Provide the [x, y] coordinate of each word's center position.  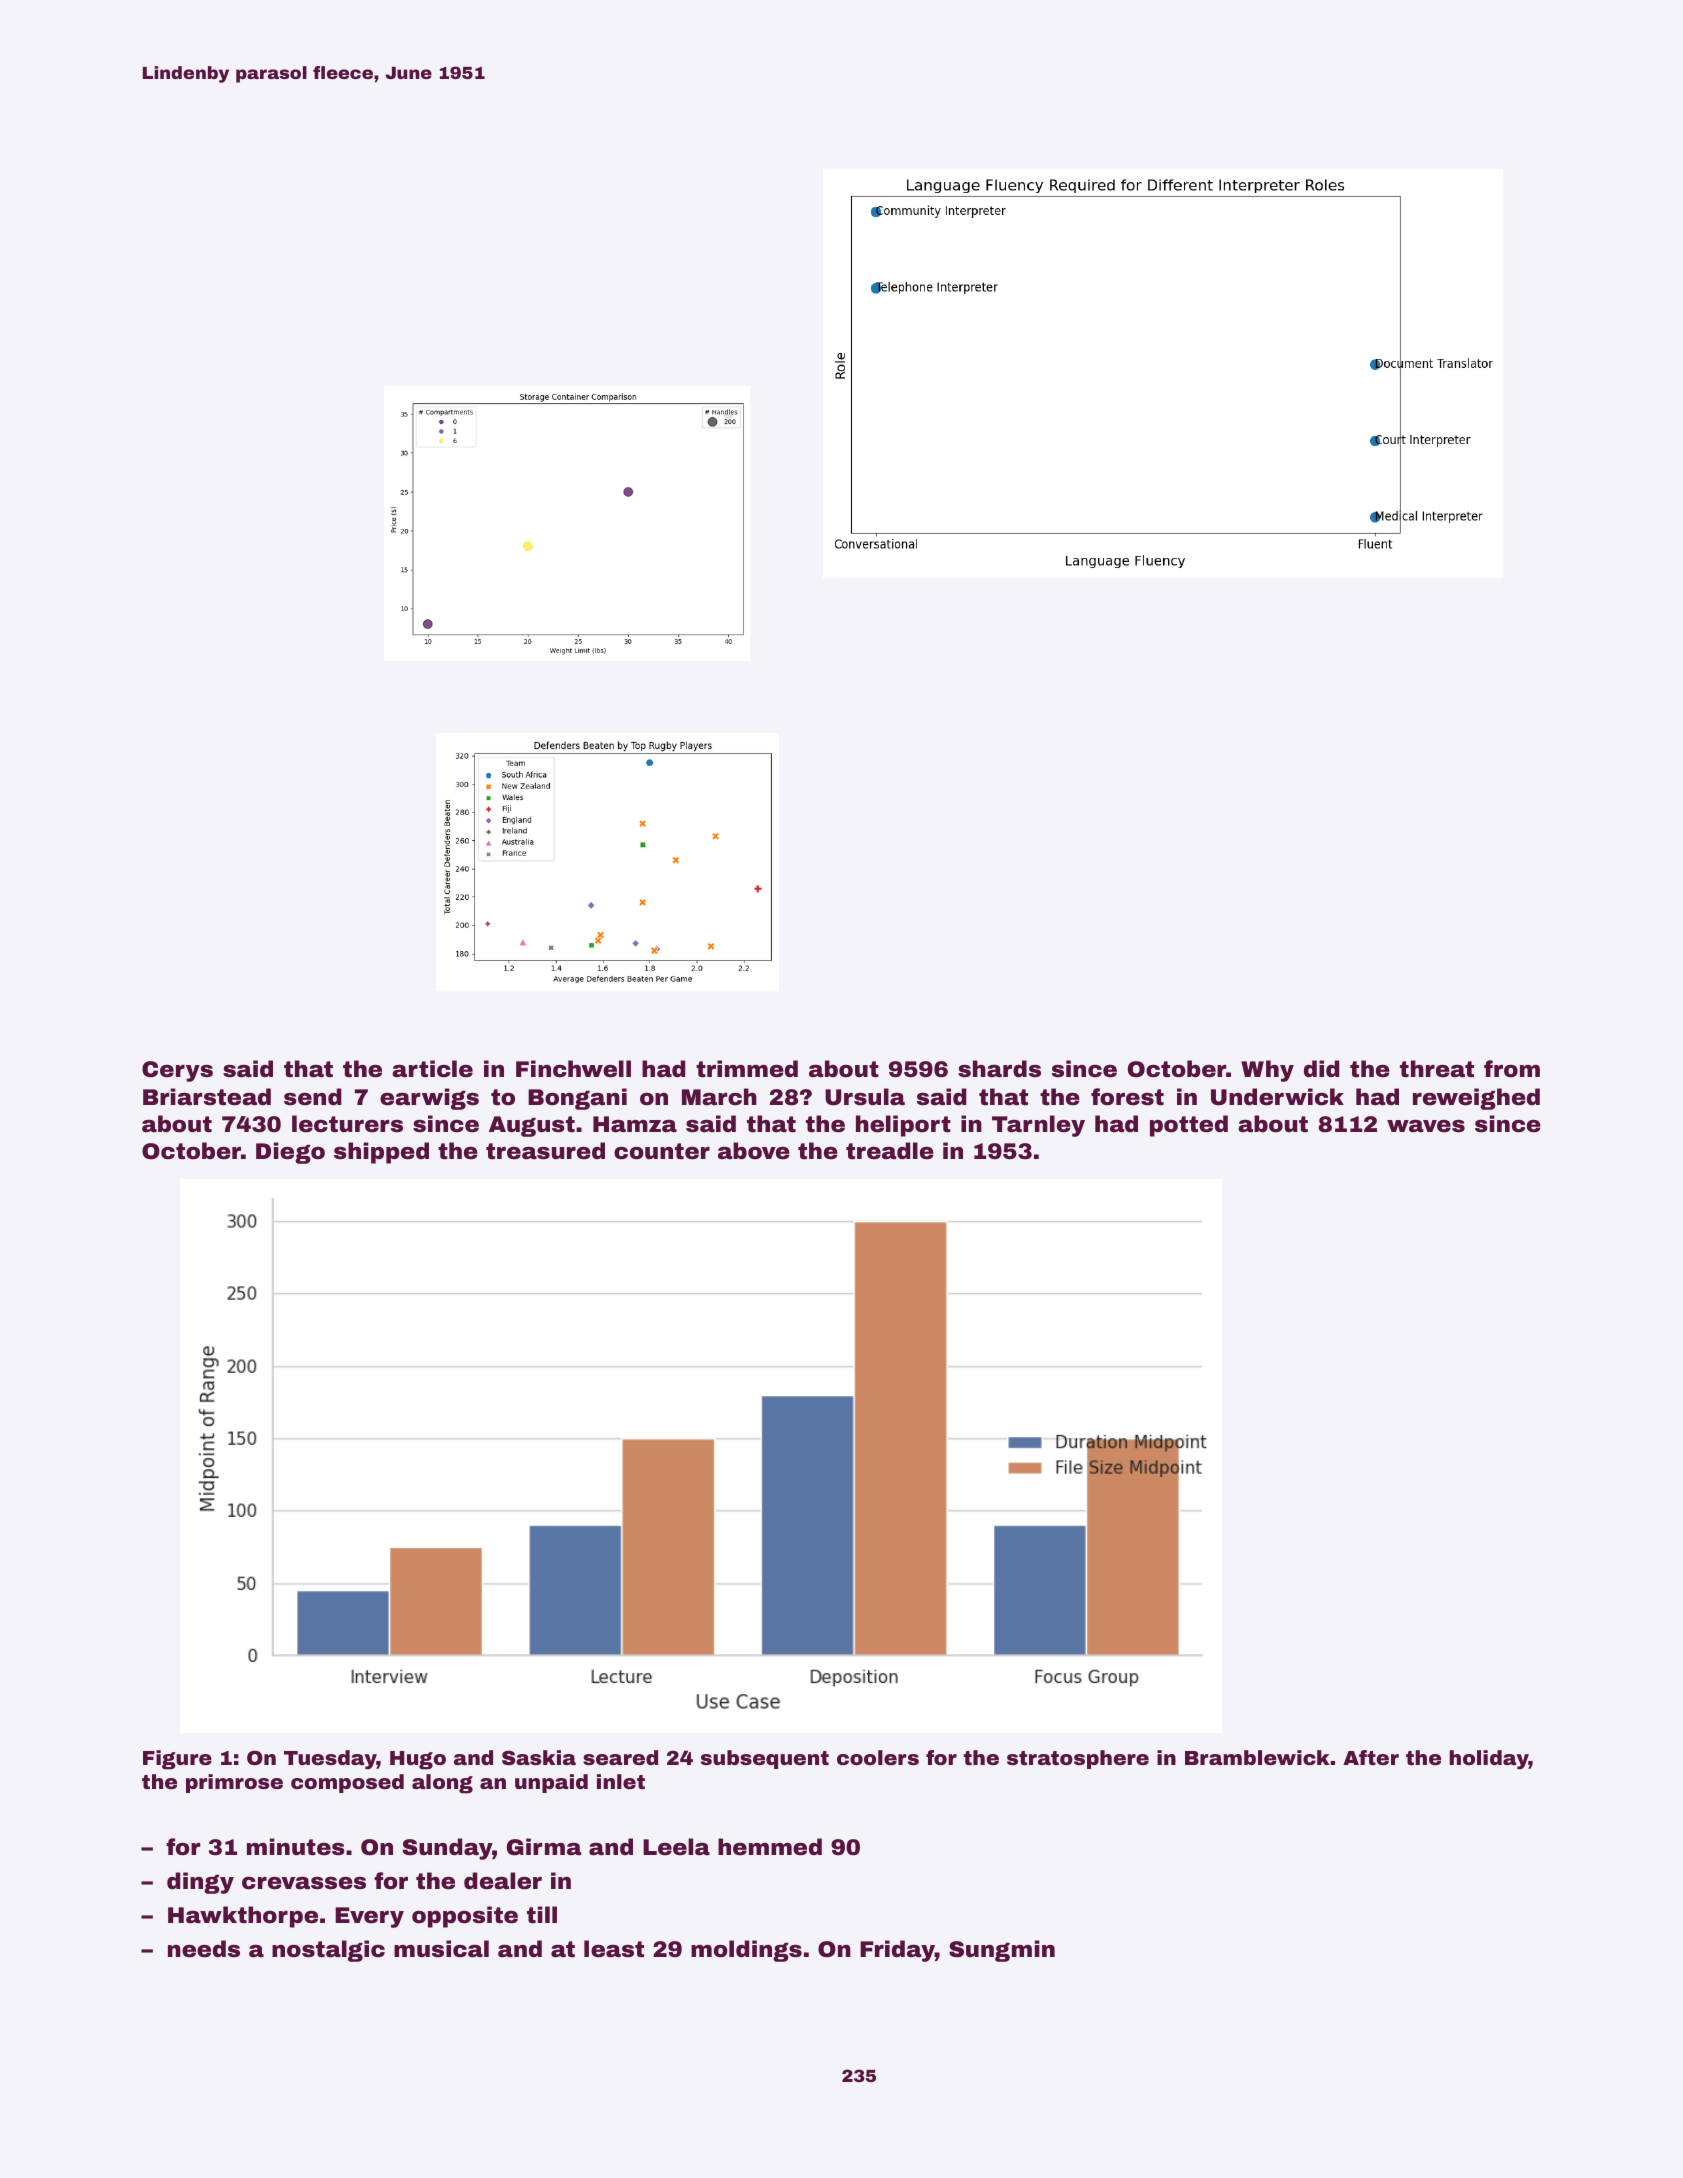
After [1371, 1757]
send [313, 1097]
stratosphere [1078, 1759]
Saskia [539, 1757]
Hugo [418, 1760]
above [754, 1151]
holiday [1489, 1760]
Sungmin [1002, 1951]
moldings [746, 1951]
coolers [878, 1757]
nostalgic [328, 1951]
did [1322, 1069]
